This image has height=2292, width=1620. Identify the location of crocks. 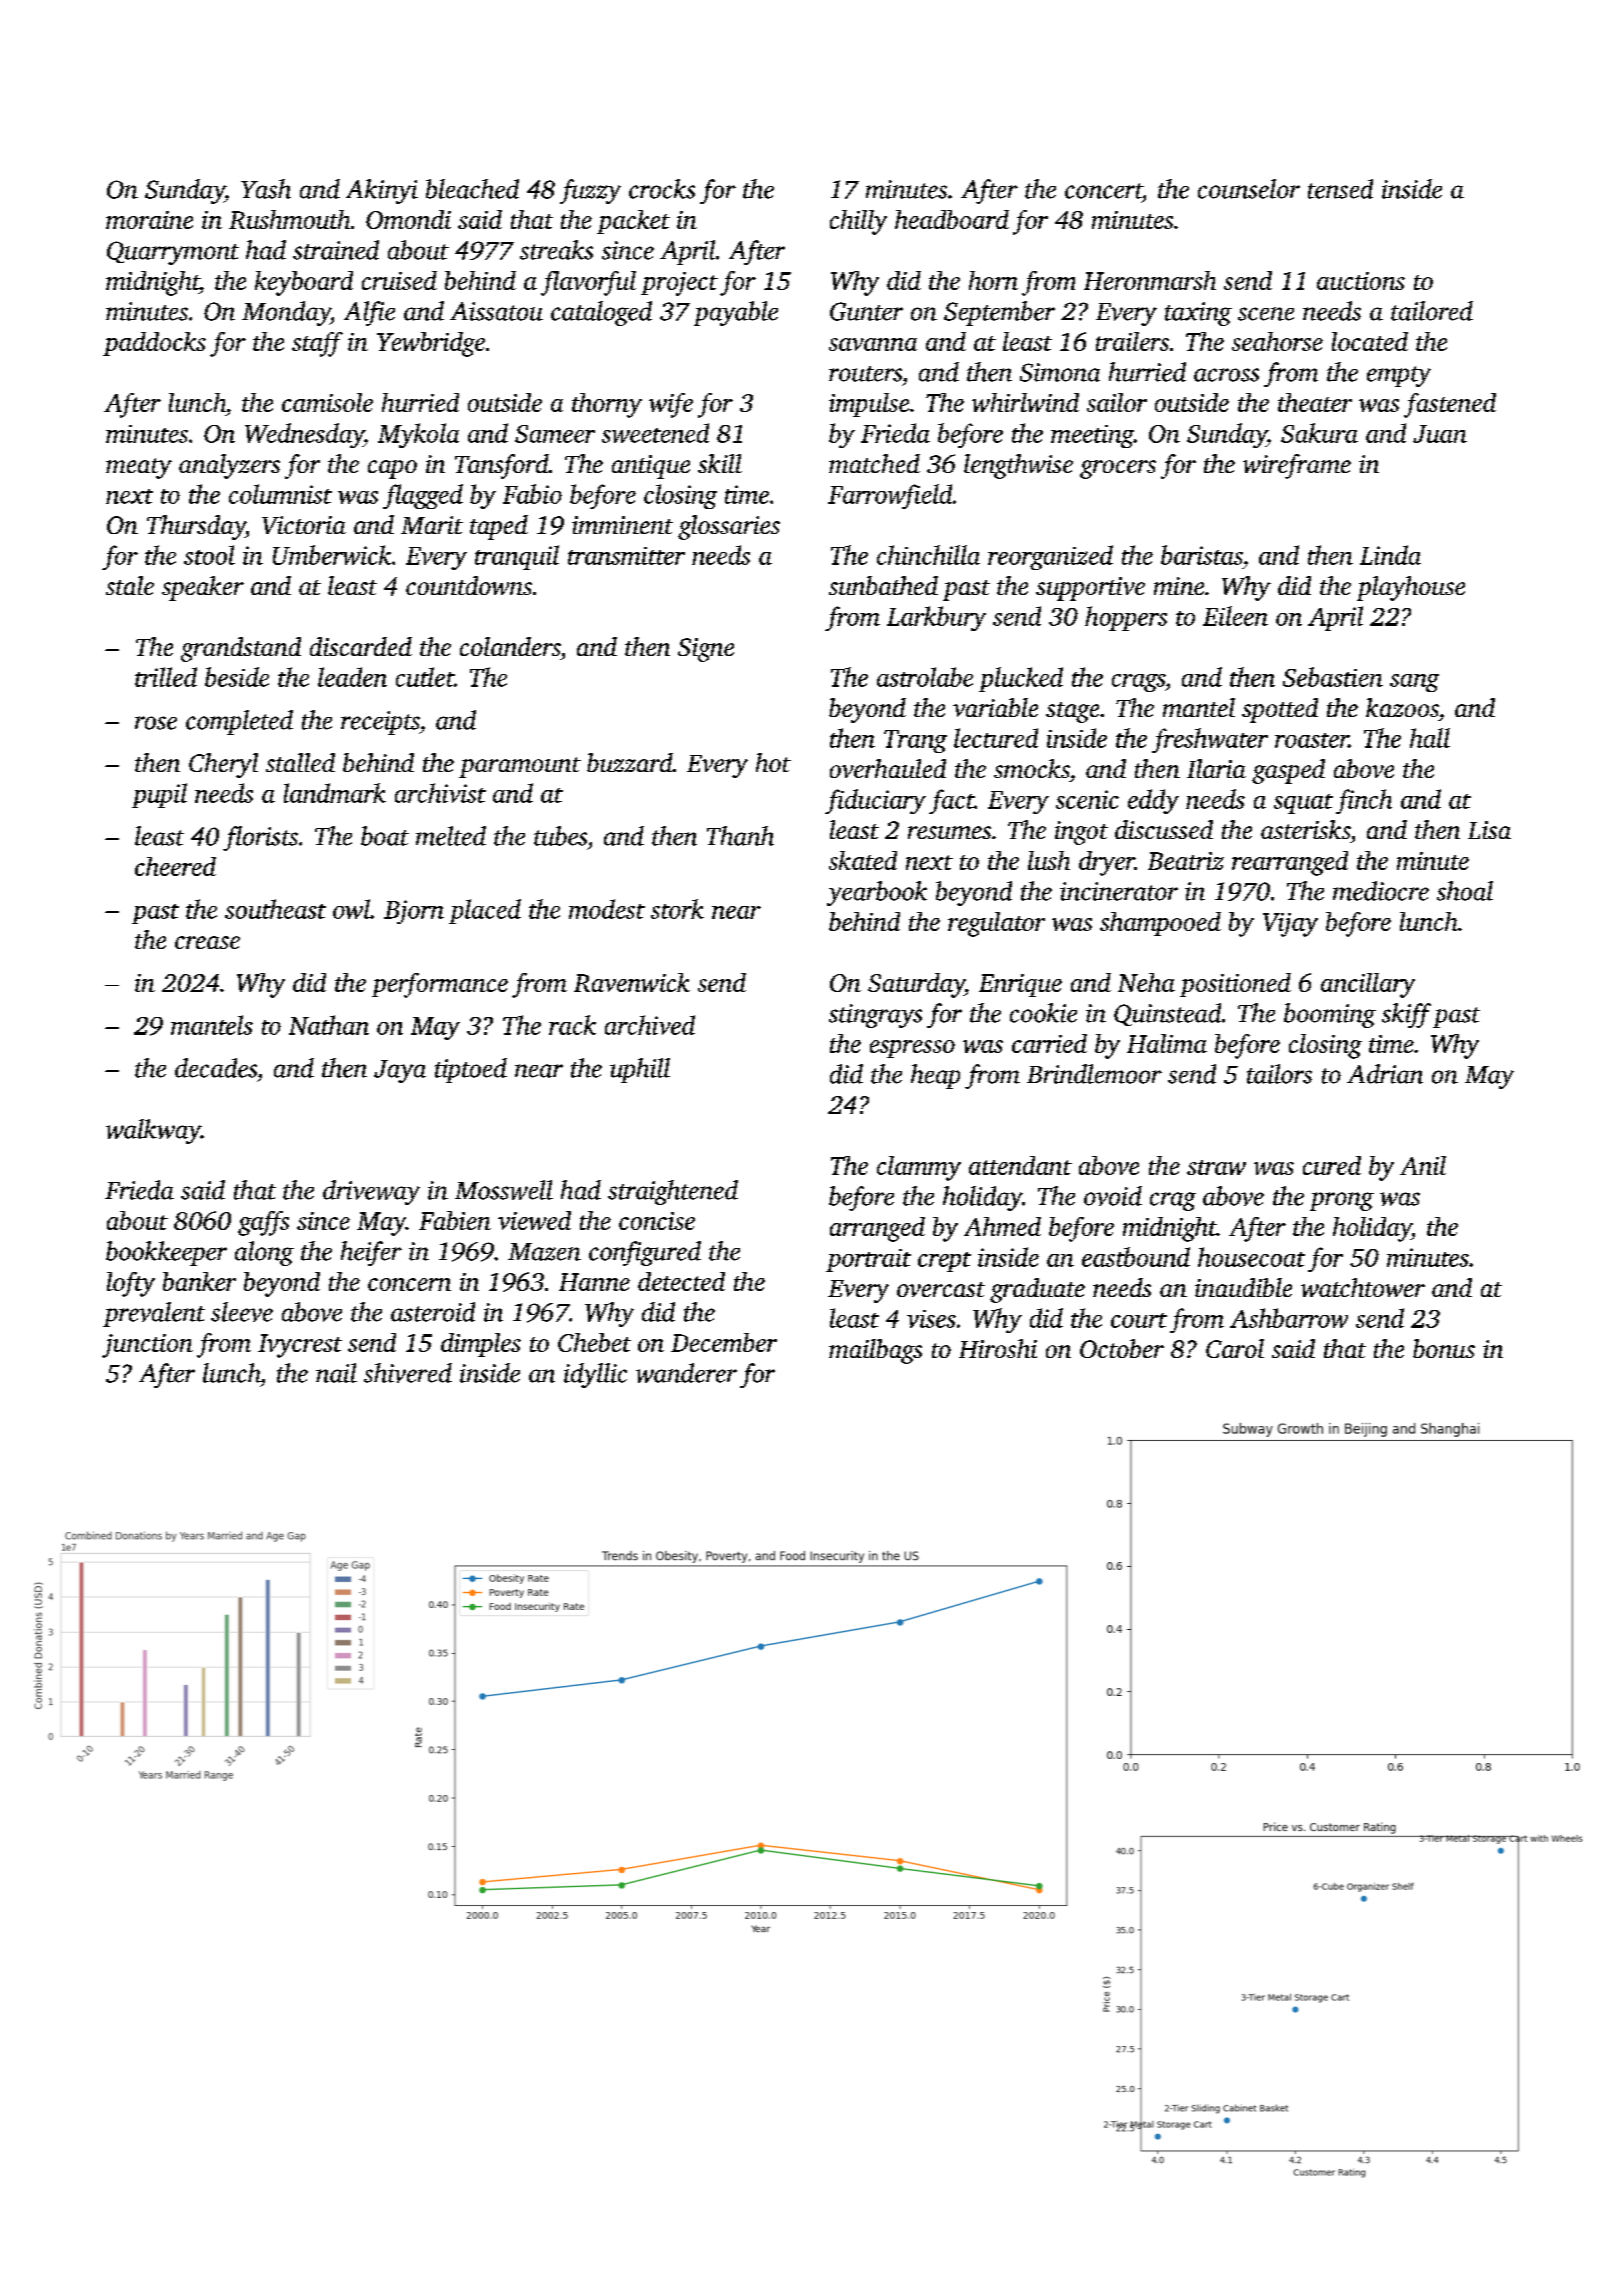
(662, 189).
